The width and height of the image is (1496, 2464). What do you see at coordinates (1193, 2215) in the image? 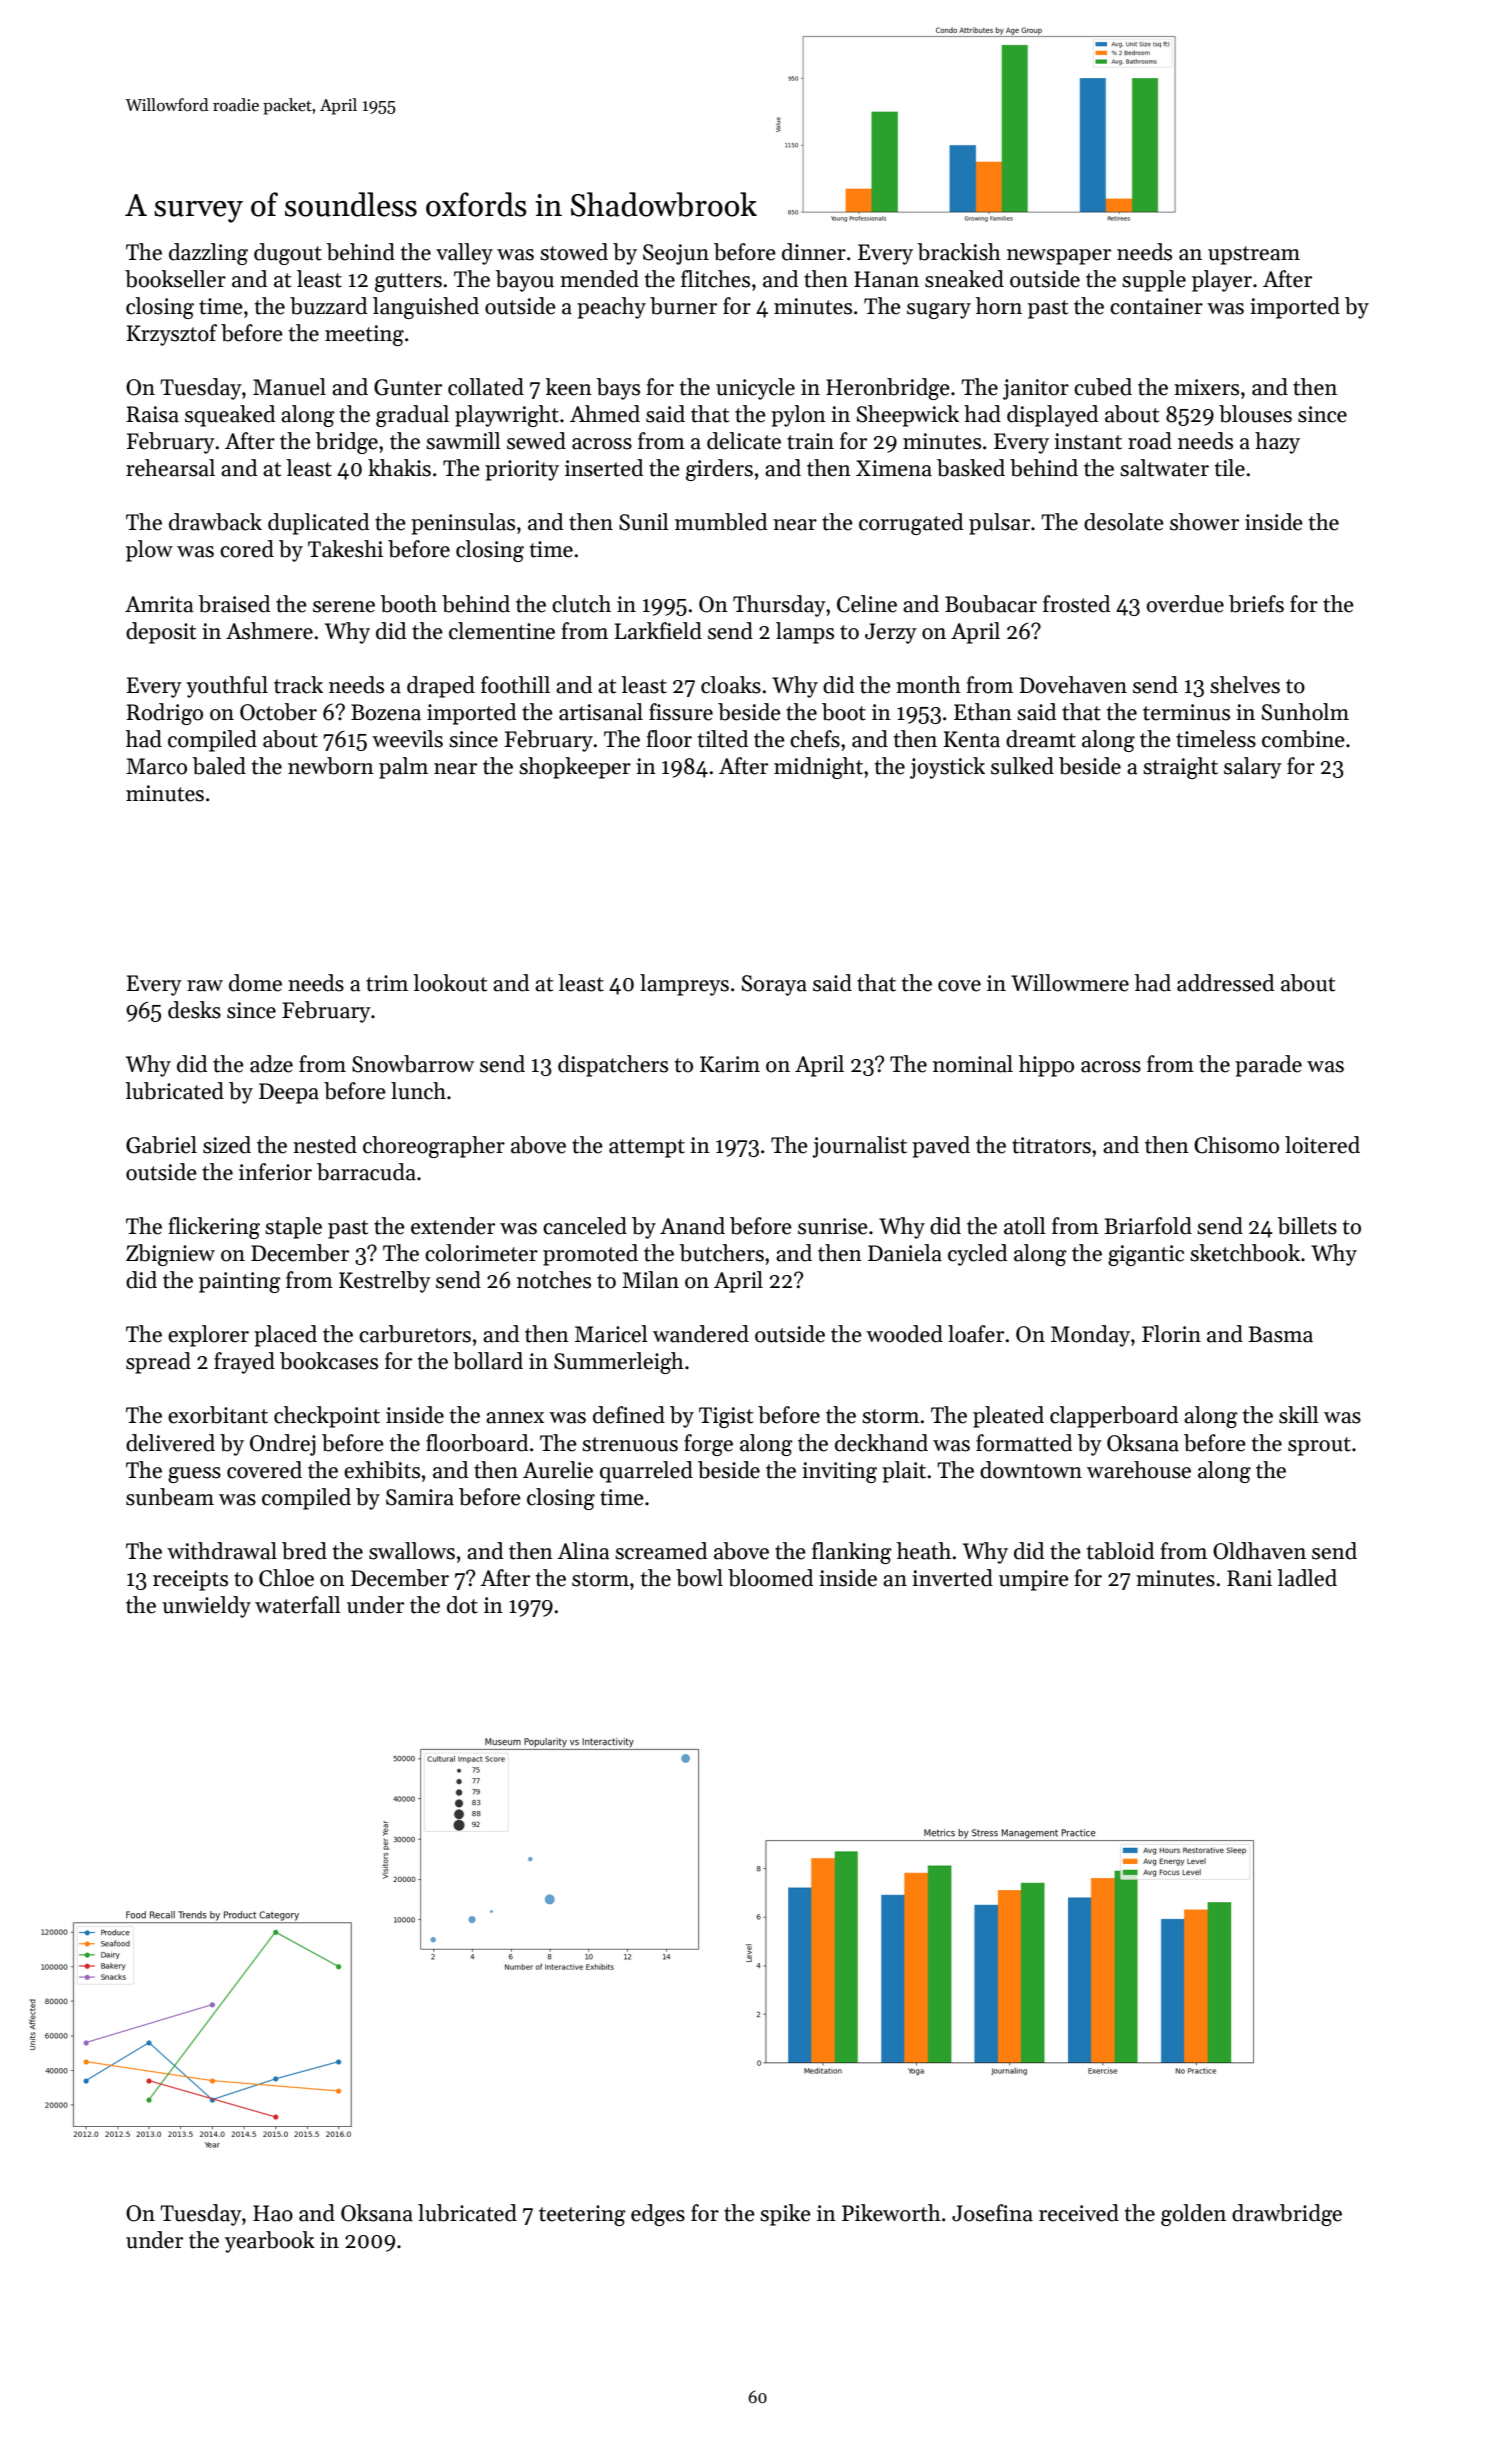
I see `golden` at bounding box center [1193, 2215].
